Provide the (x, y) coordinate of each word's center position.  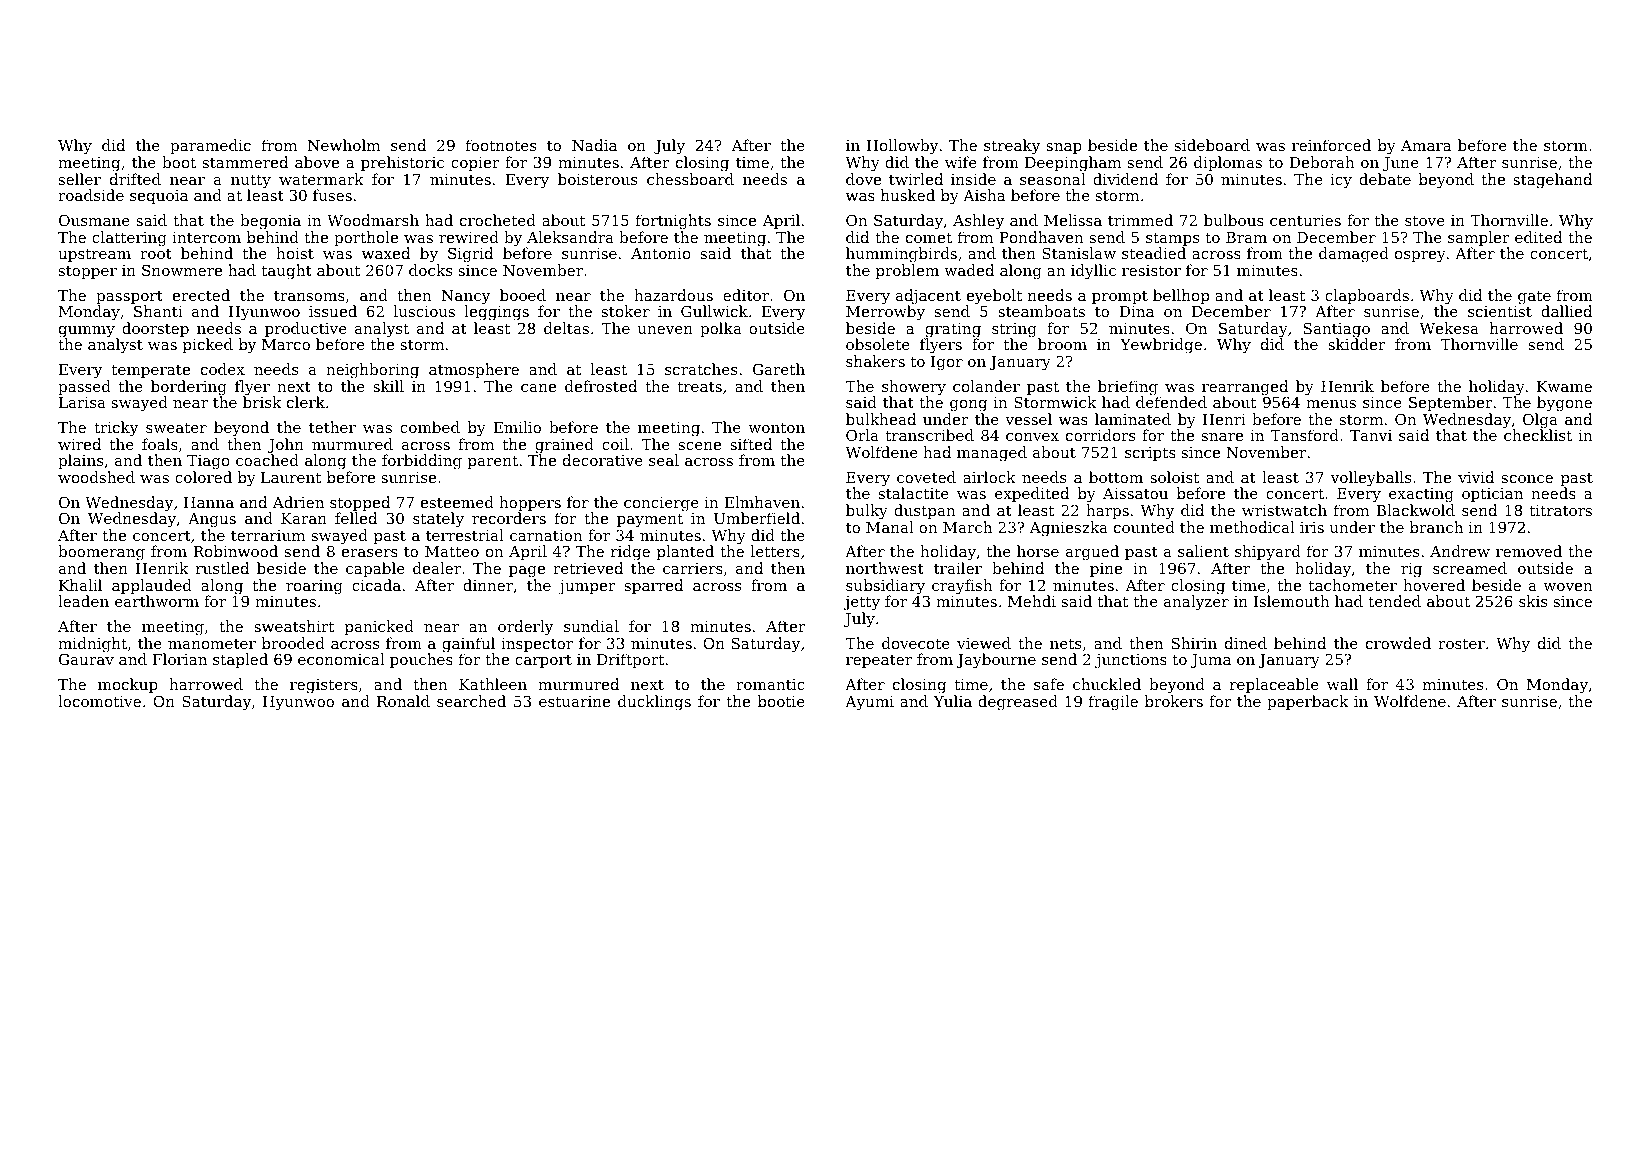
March (967, 527)
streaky (1012, 147)
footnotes (501, 145)
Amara (1426, 145)
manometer (212, 643)
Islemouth (1292, 601)
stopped (360, 503)
